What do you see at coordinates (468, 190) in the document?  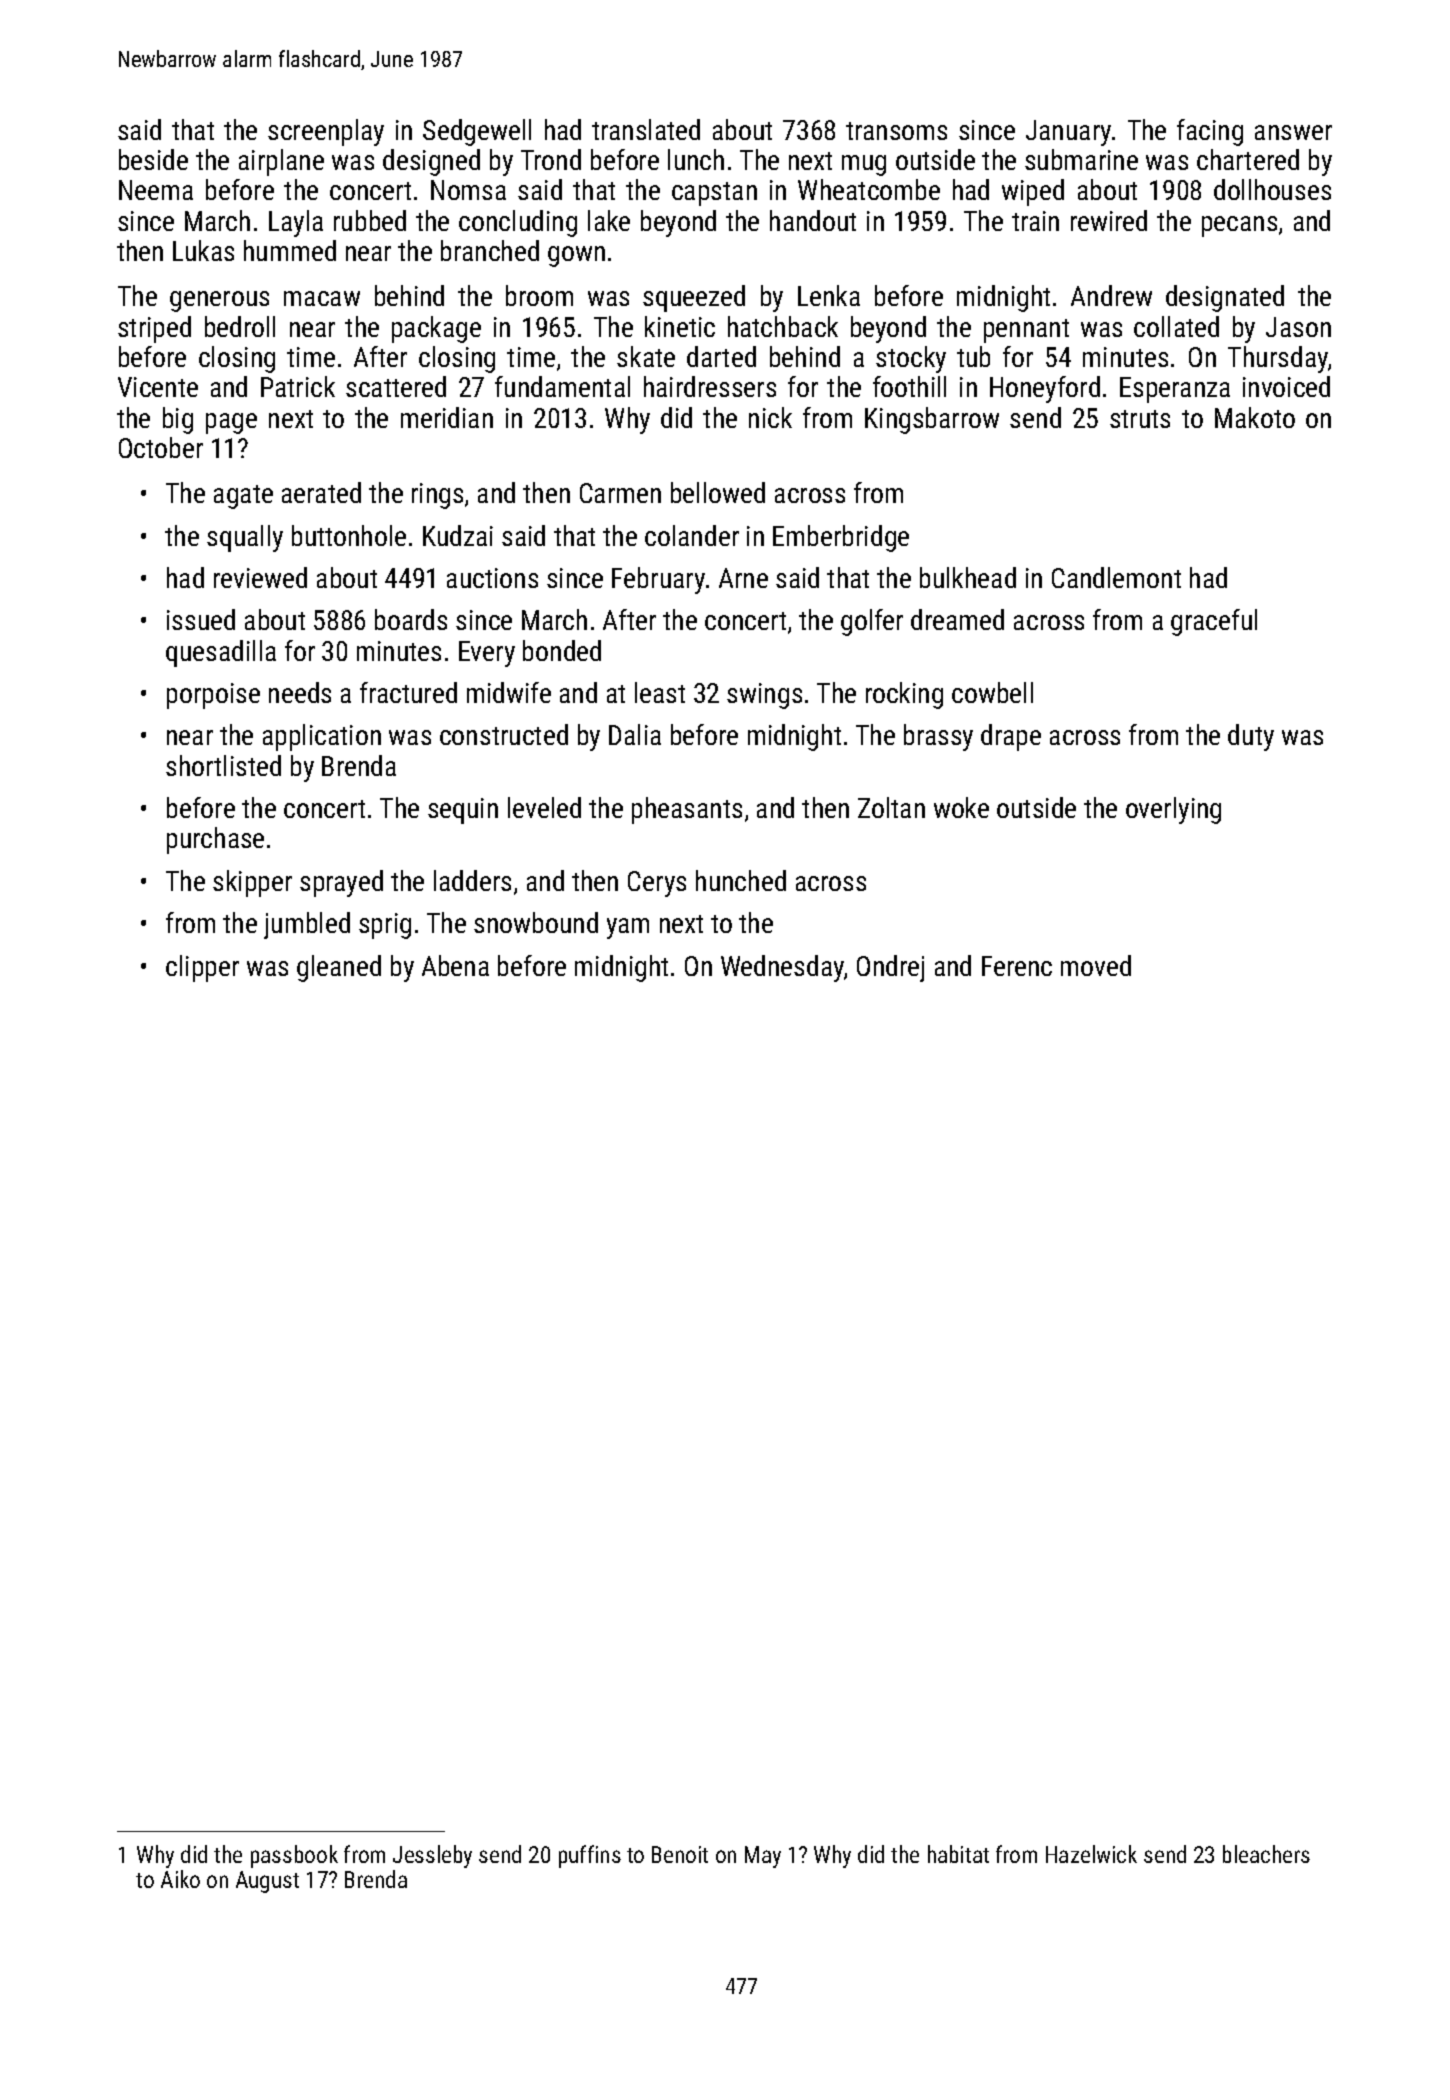 I see `Nomsa` at bounding box center [468, 190].
